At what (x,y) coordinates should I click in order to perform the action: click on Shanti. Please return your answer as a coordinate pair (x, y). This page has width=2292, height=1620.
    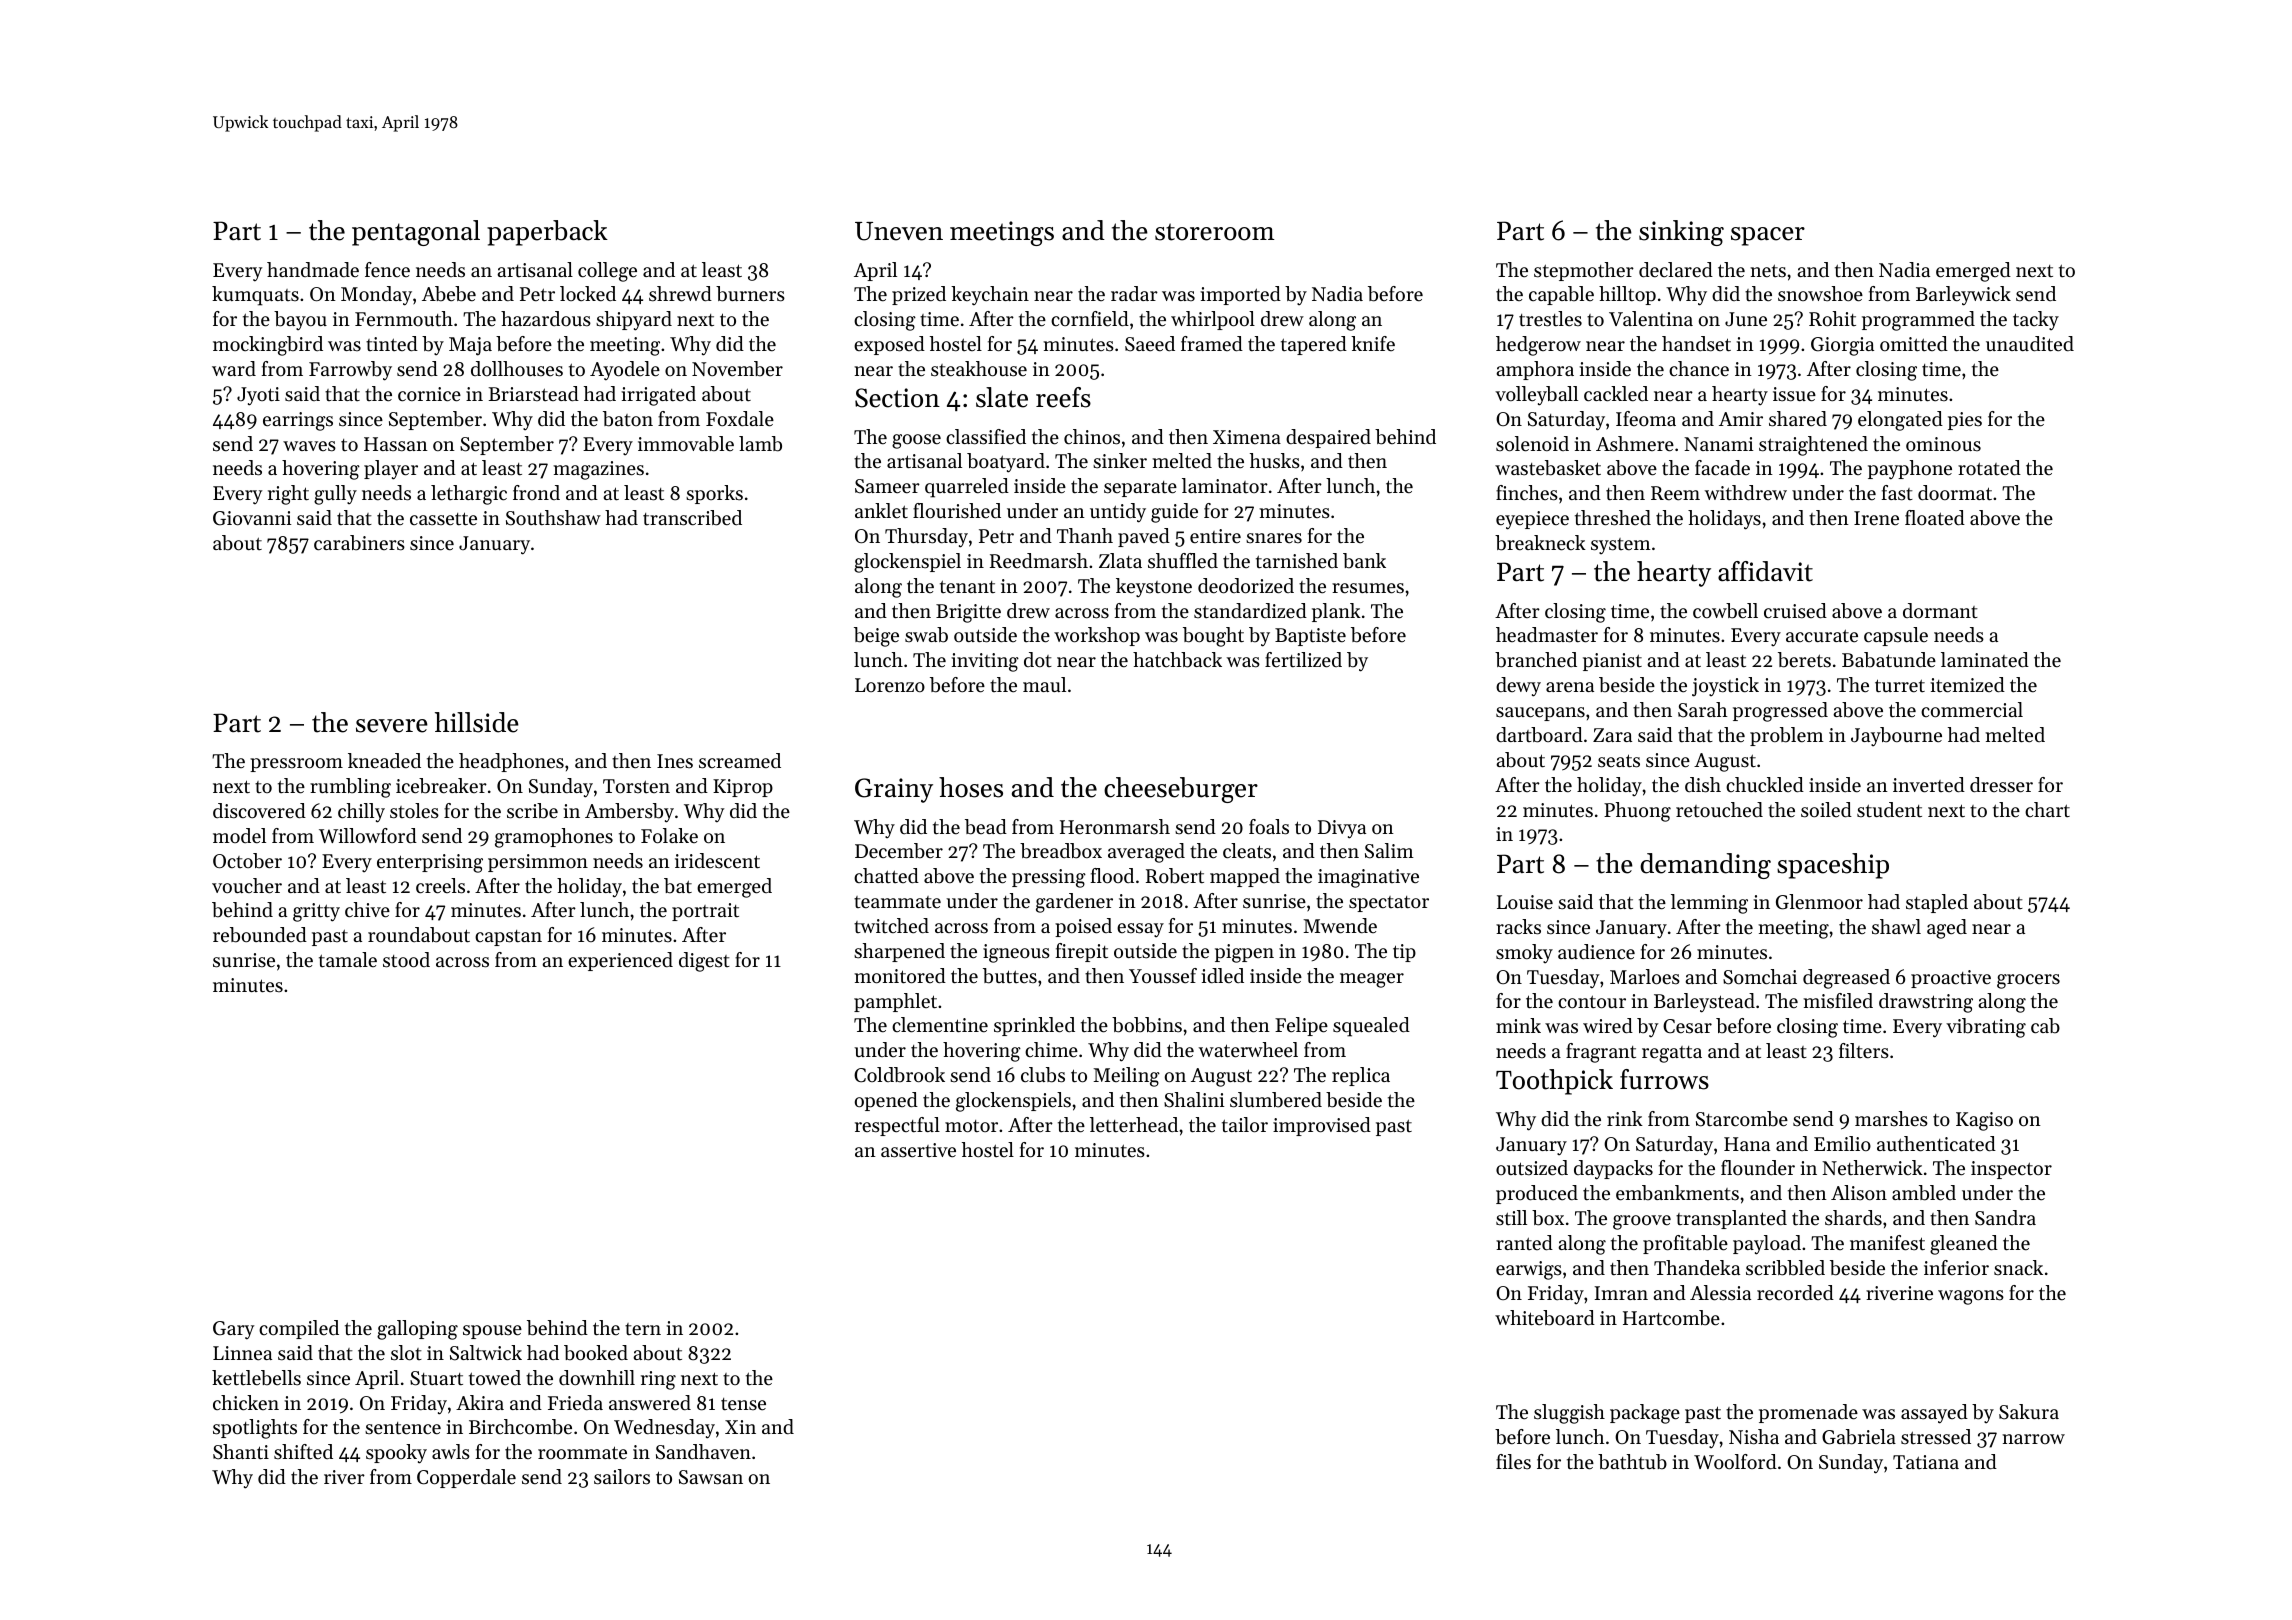
    Looking at the image, I should click on (241, 1452).
